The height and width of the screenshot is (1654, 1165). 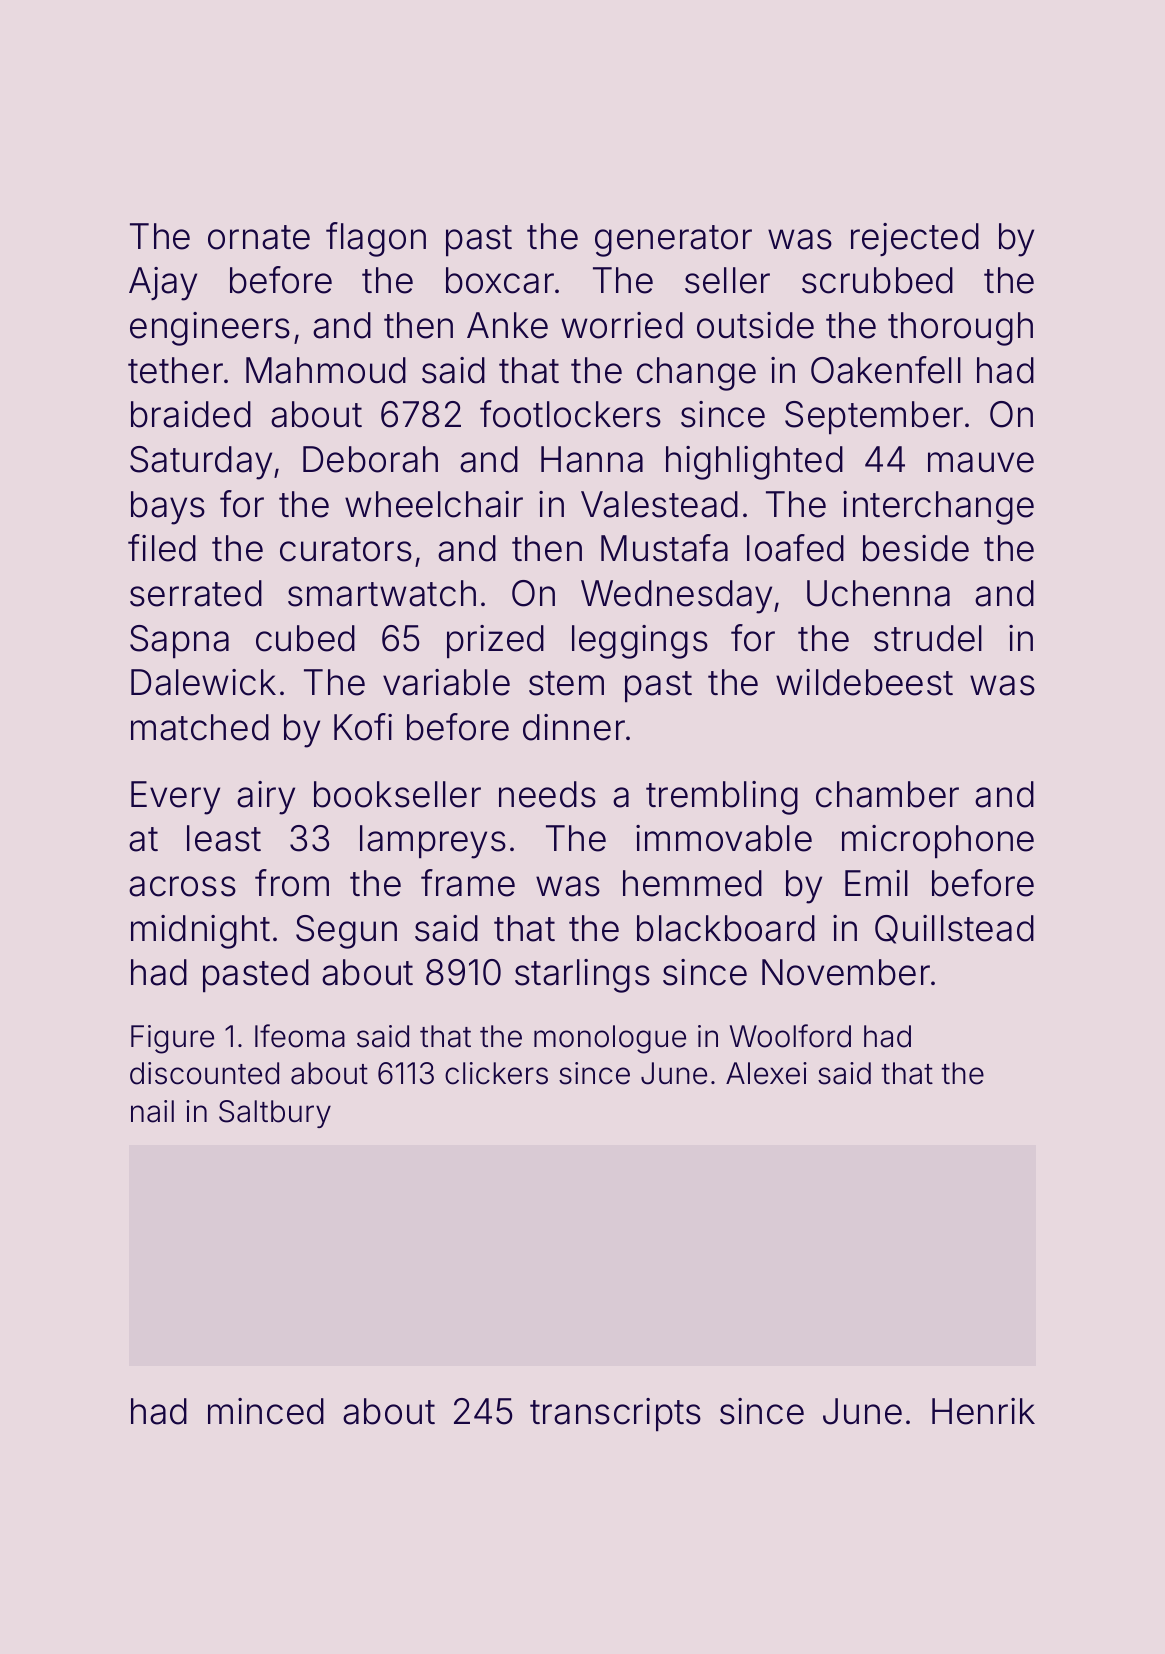 What do you see at coordinates (259, 237) in the screenshot?
I see `ornate` at bounding box center [259, 237].
